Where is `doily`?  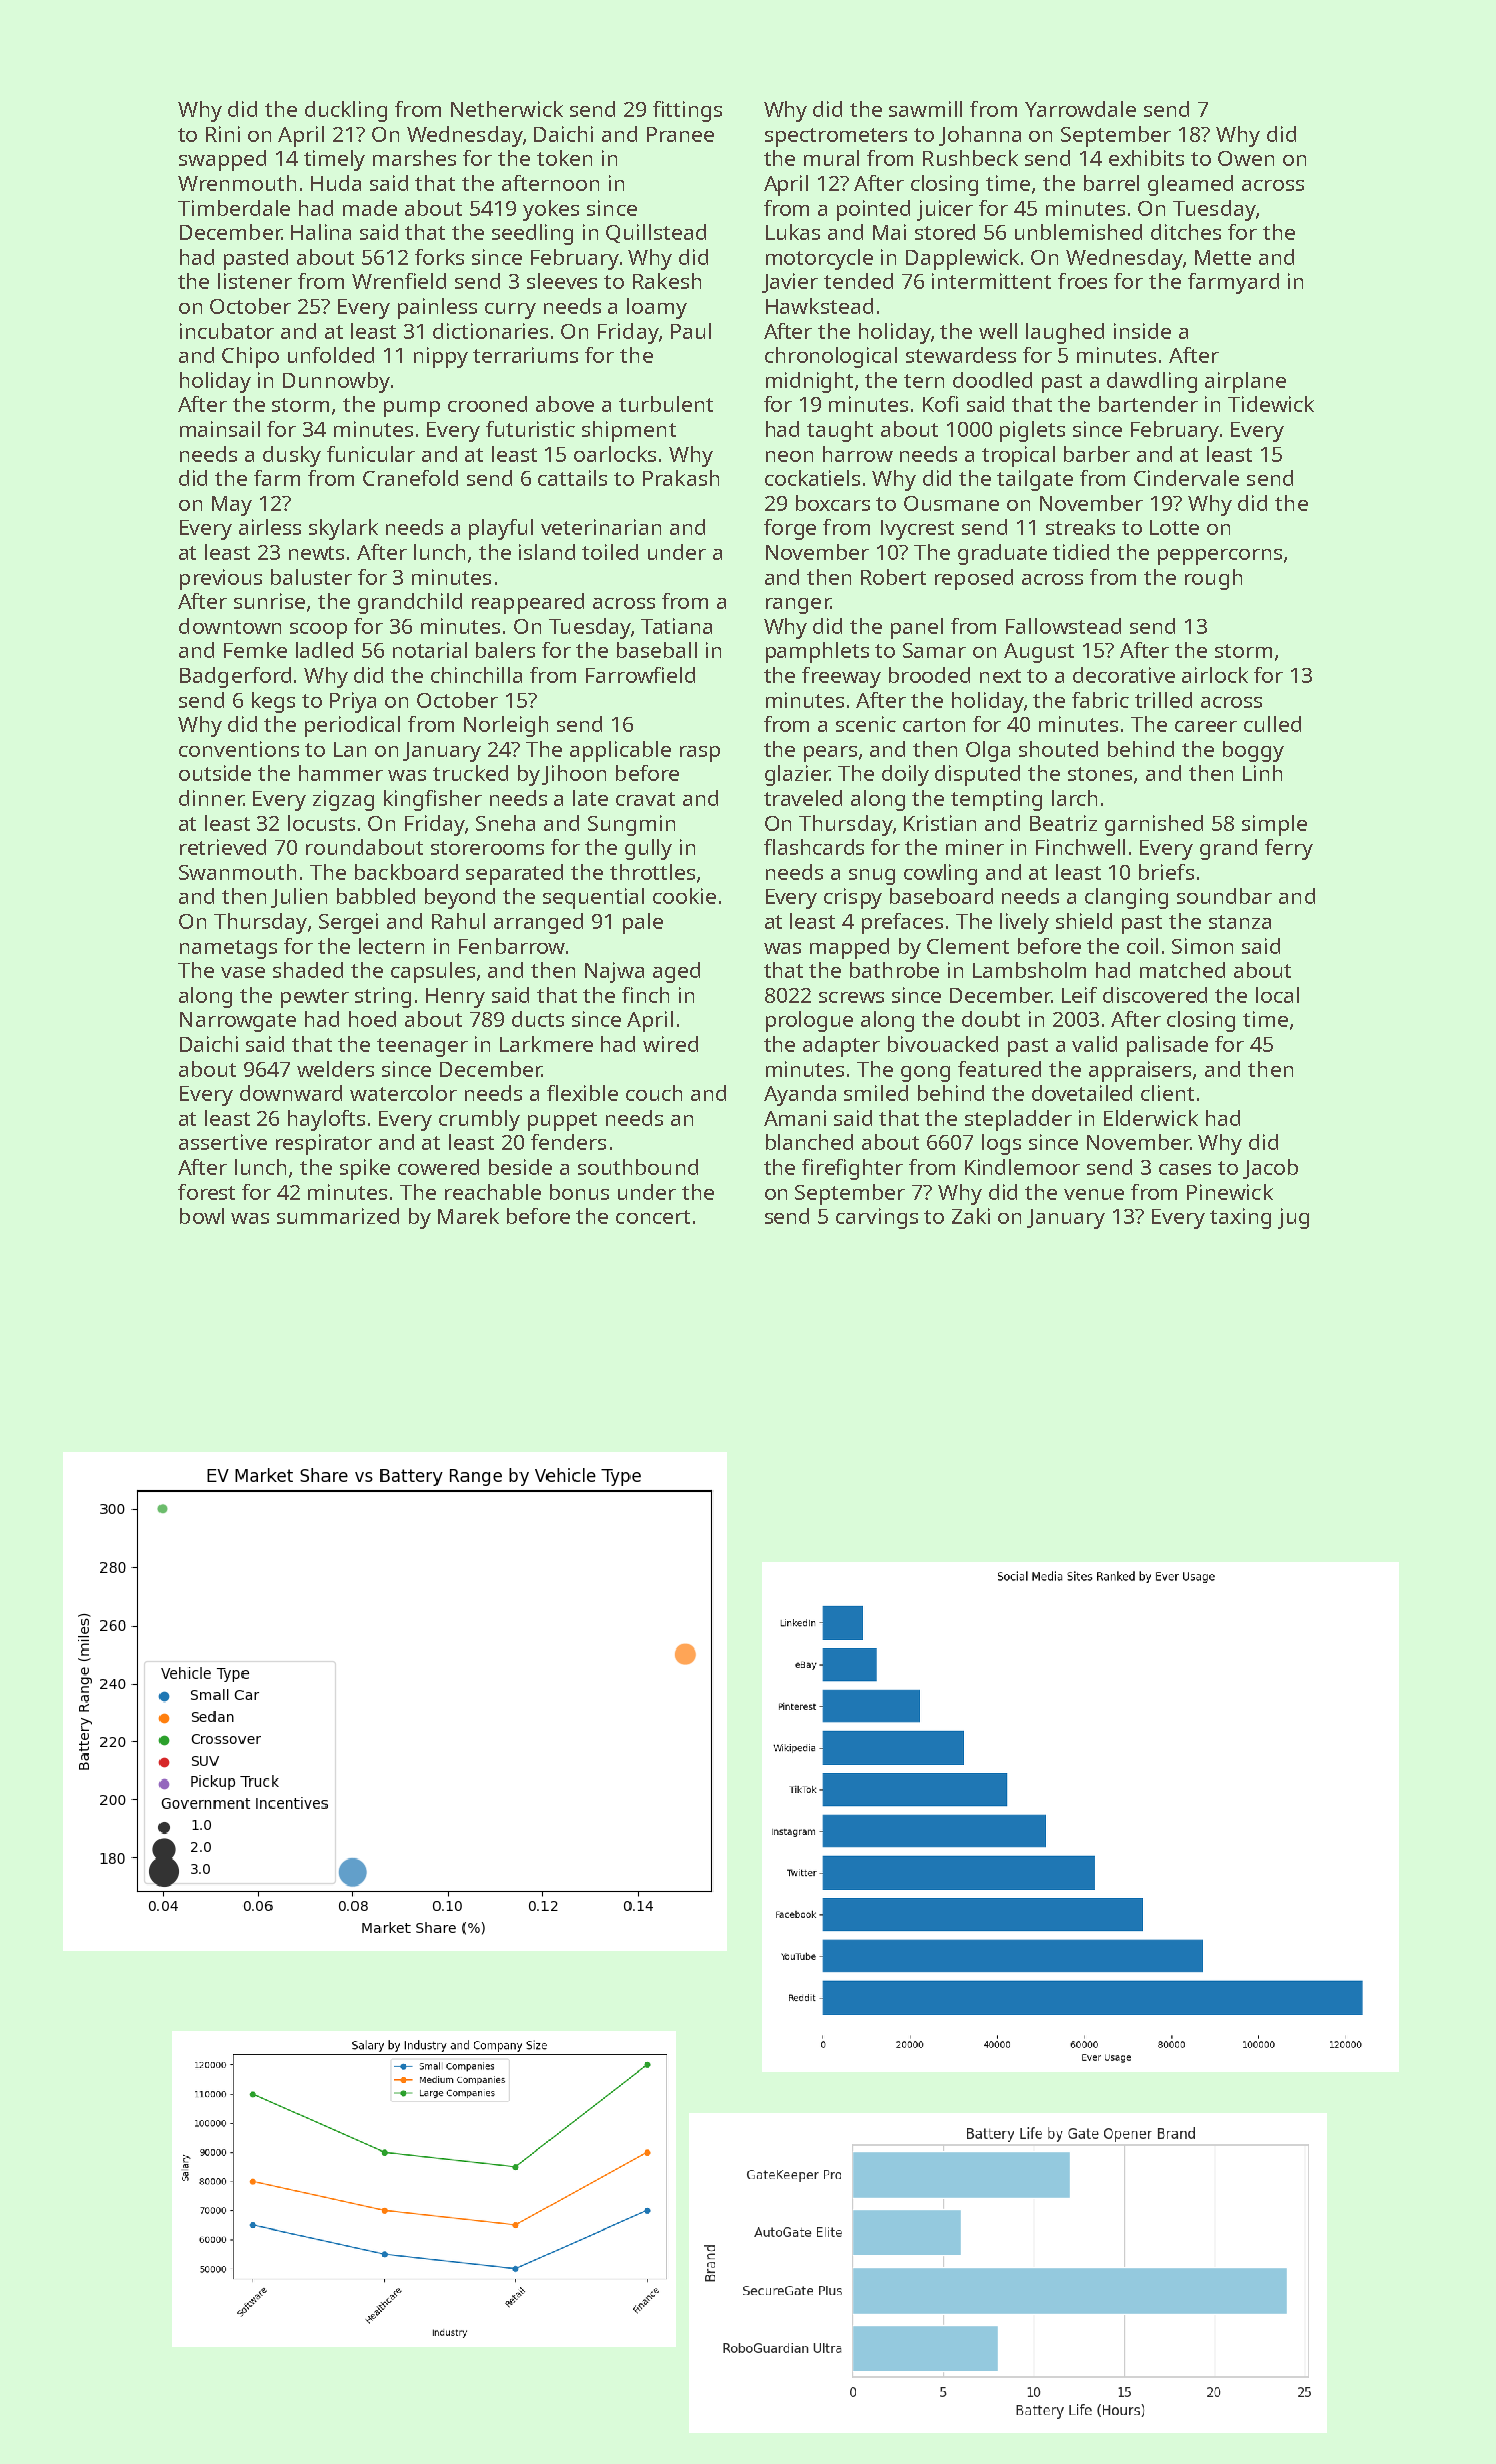
doily is located at coordinates (905, 775).
